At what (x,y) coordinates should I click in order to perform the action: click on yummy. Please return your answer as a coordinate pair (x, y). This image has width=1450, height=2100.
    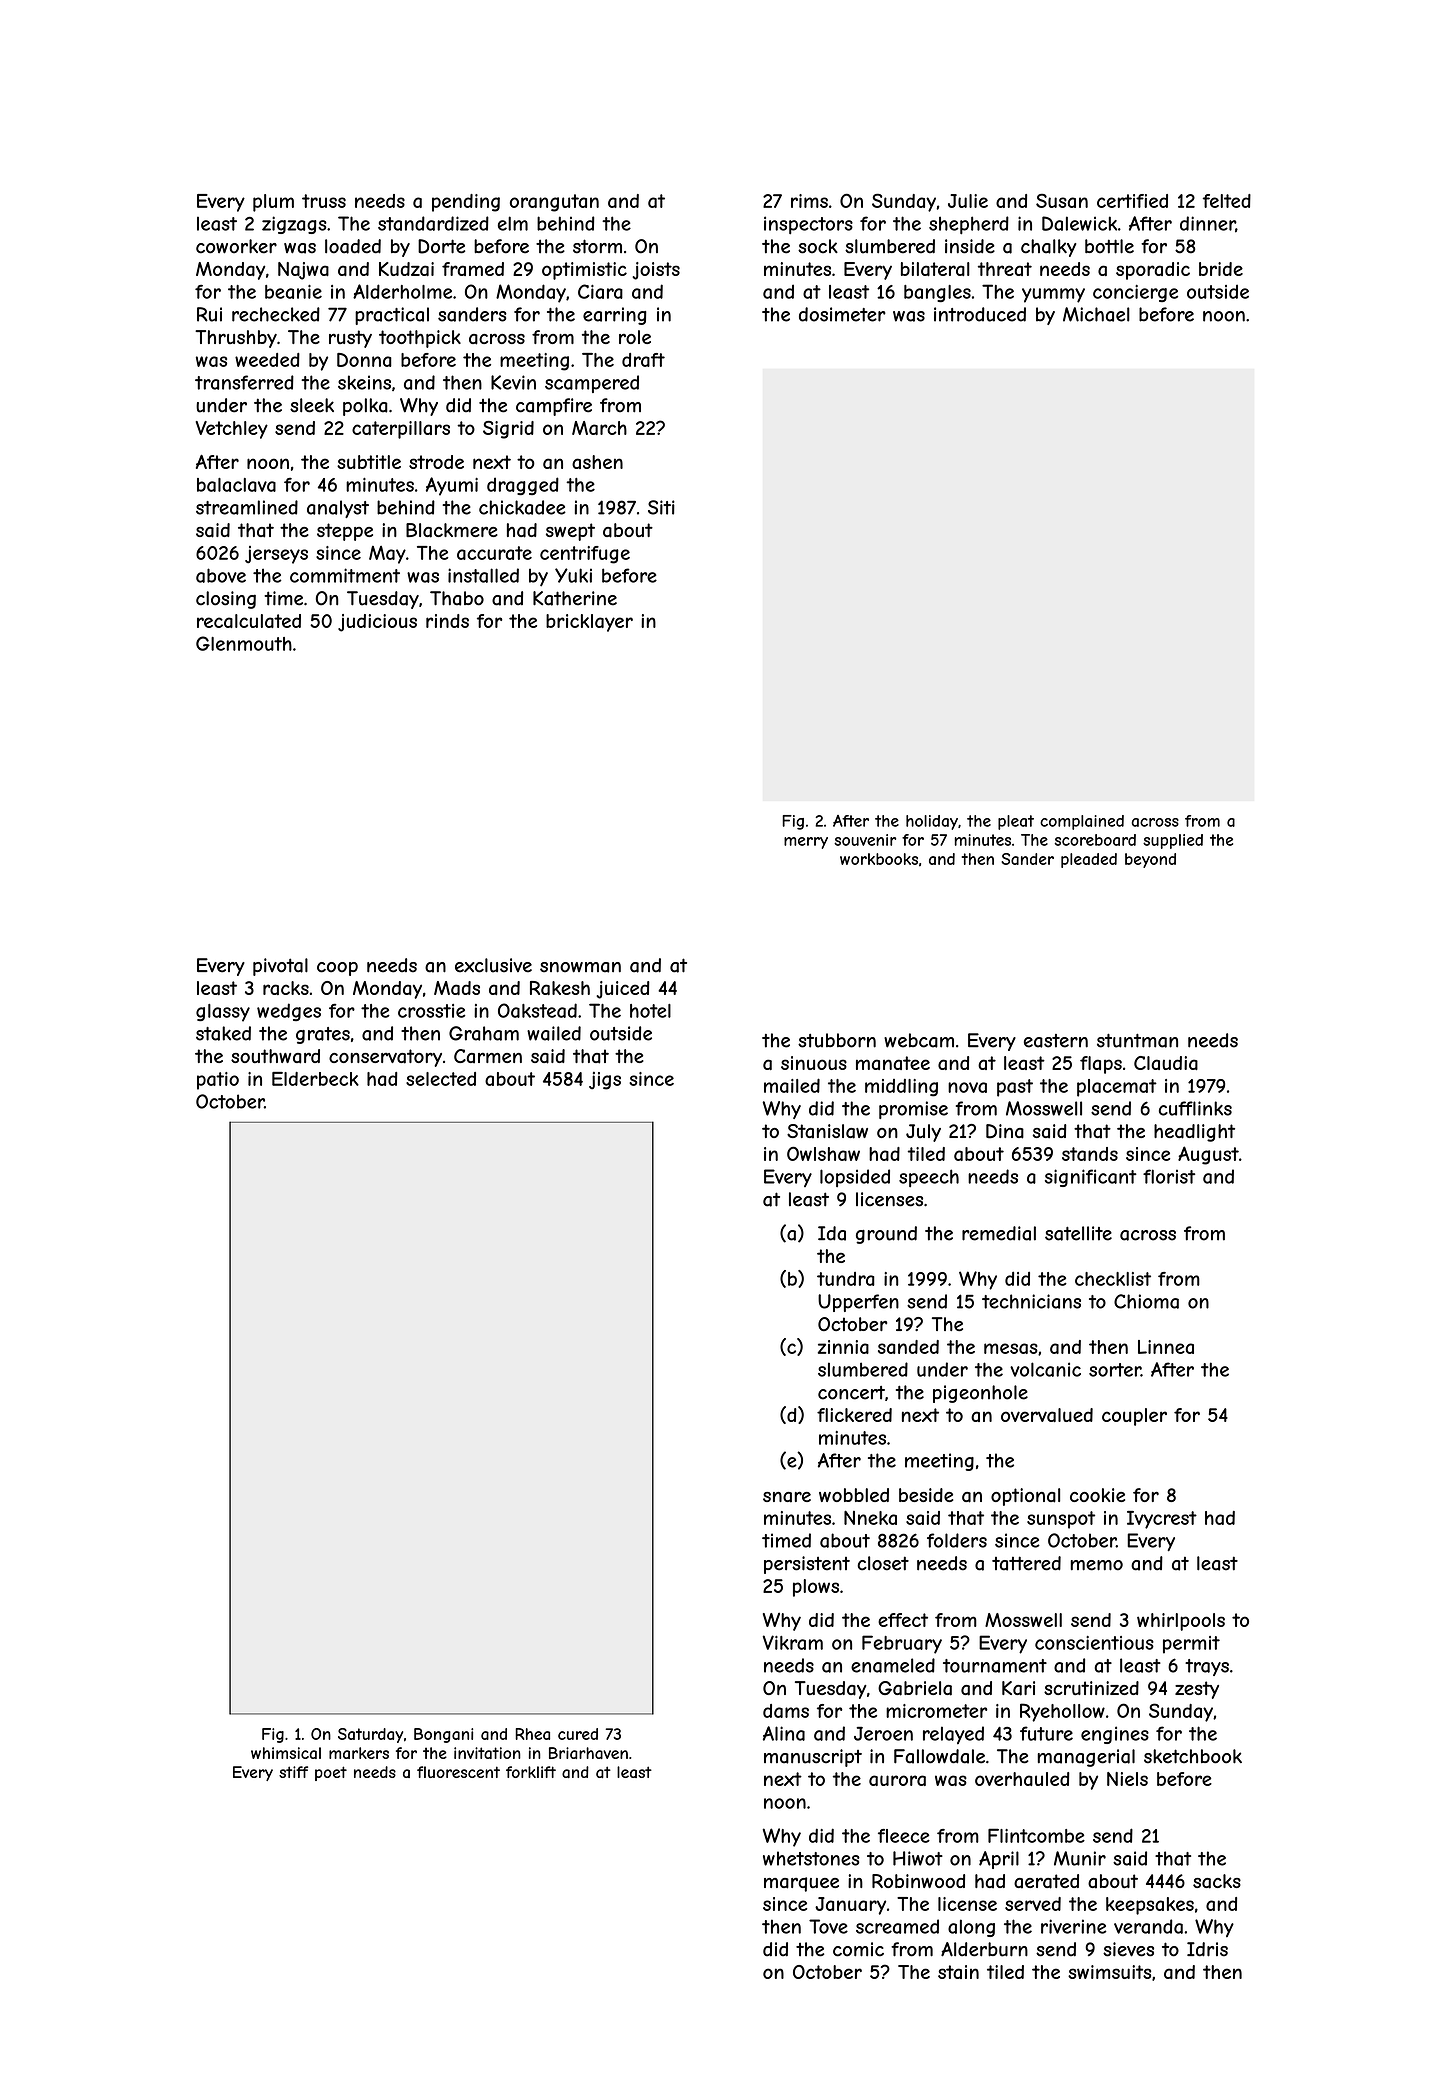
    Looking at the image, I should click on (1053, 295).
